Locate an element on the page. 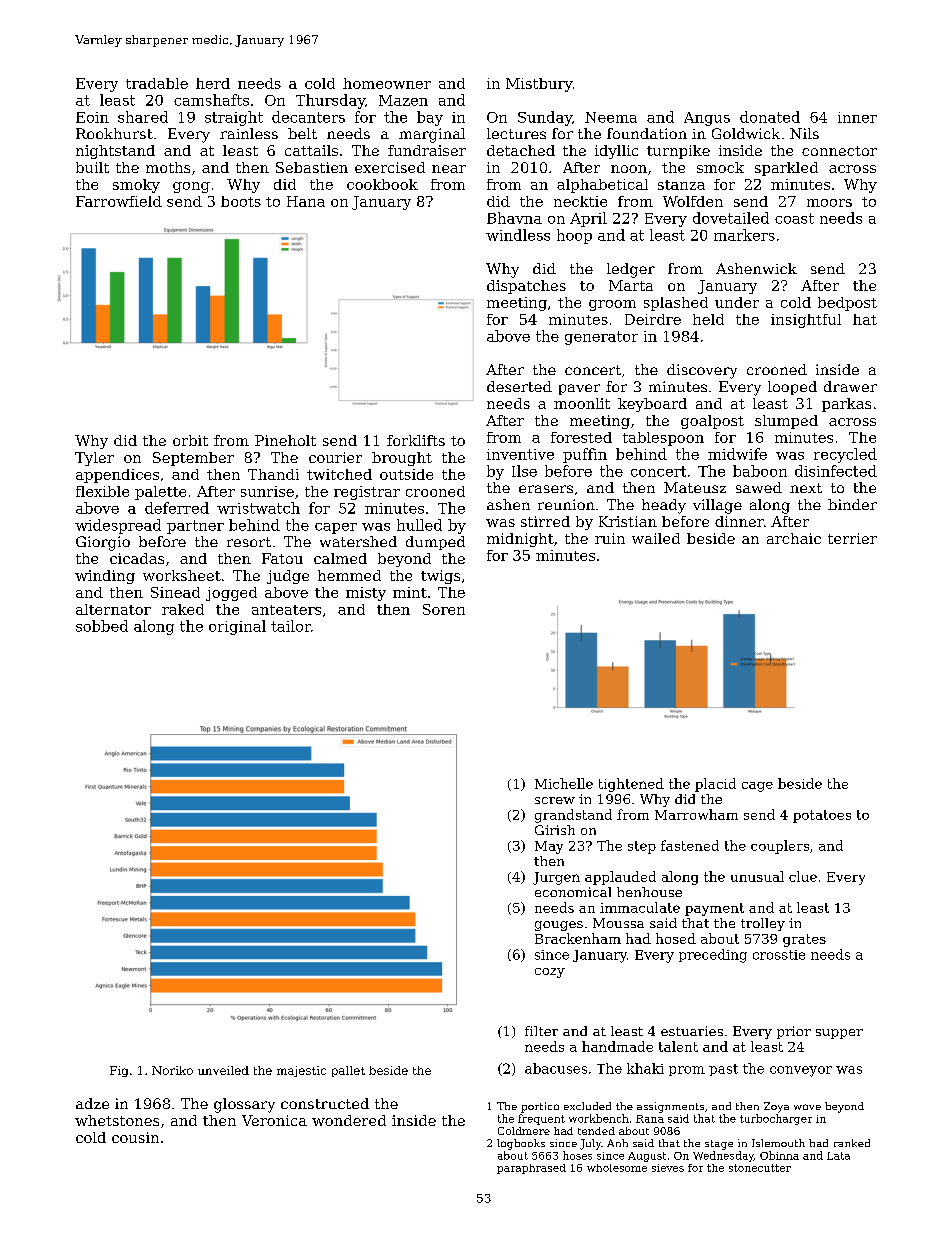 This page has height=1233, width=952. Wolfden is located at coordinates (693, 201).
